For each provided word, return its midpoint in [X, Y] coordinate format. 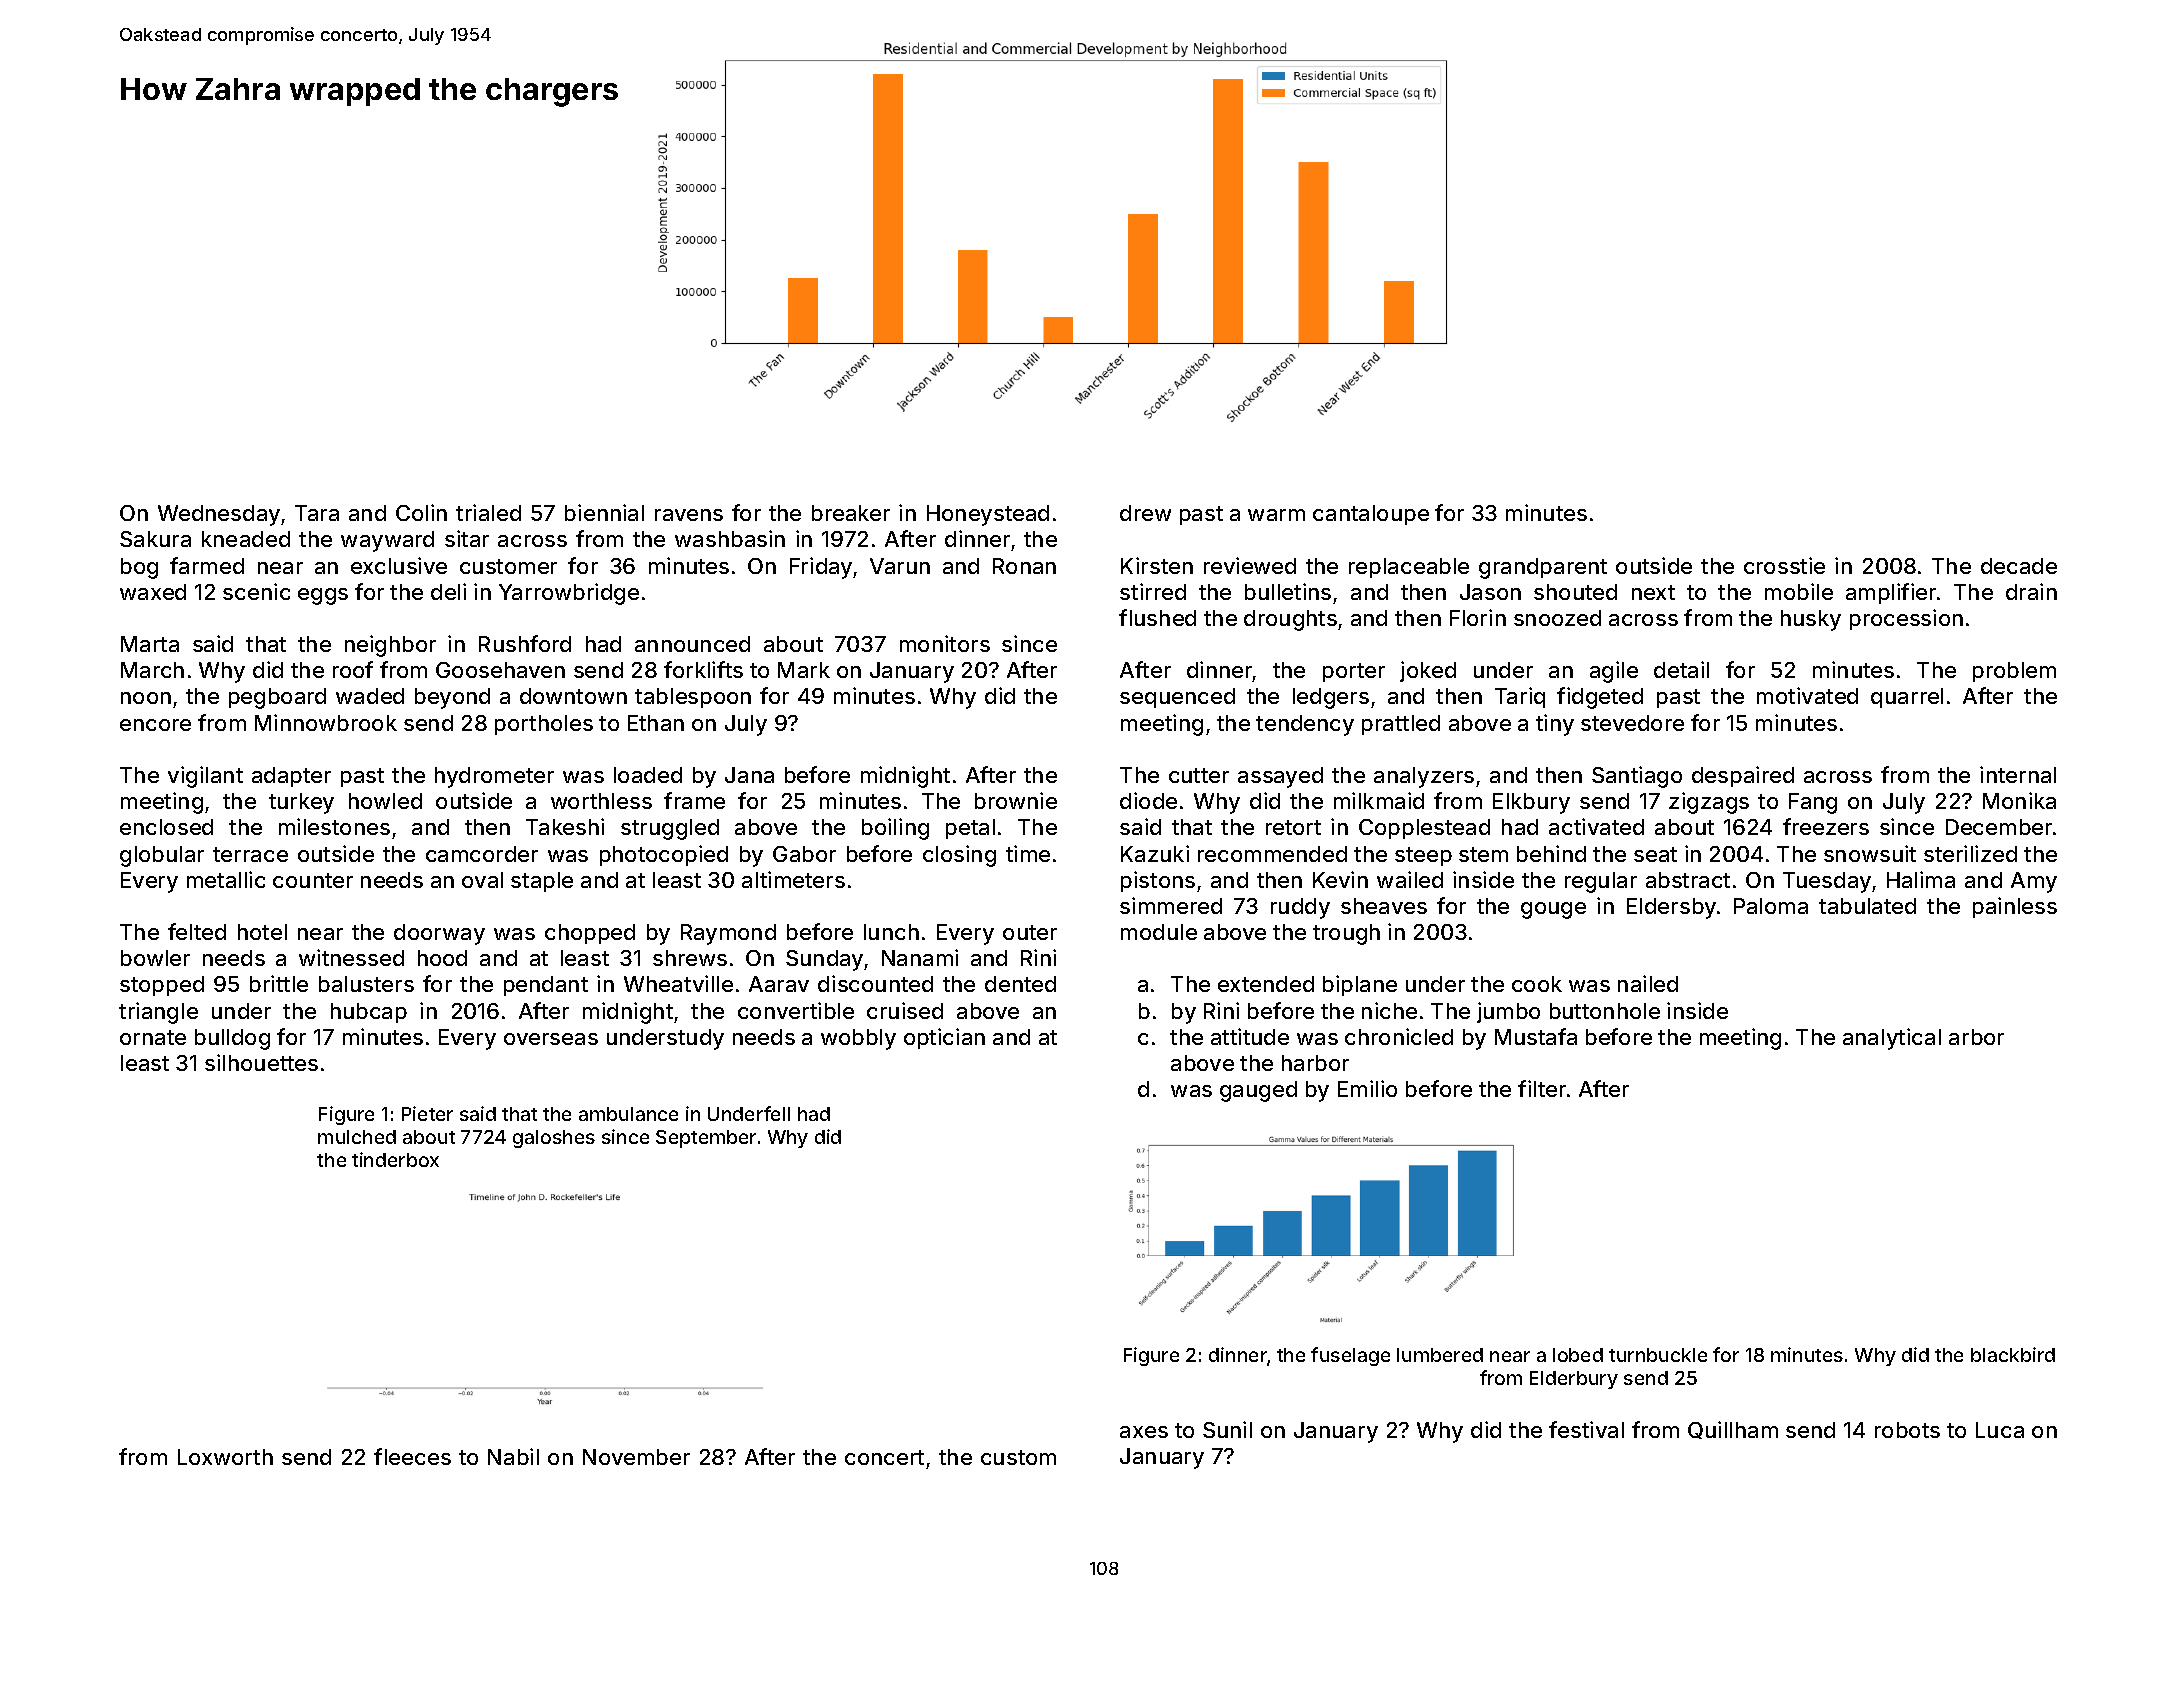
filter [1542, 1088]
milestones [334, 826]
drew [1145, 513]
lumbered [1440, 1355]
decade [2019, 566]
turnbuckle [1658, 1355]
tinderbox [395, 1159]
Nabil [513, 1456]
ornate [153, 1037]
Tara [317, 513]
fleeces [412, 1456]
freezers [1826, 826]
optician [944, 1038]
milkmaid [1379, 800]
